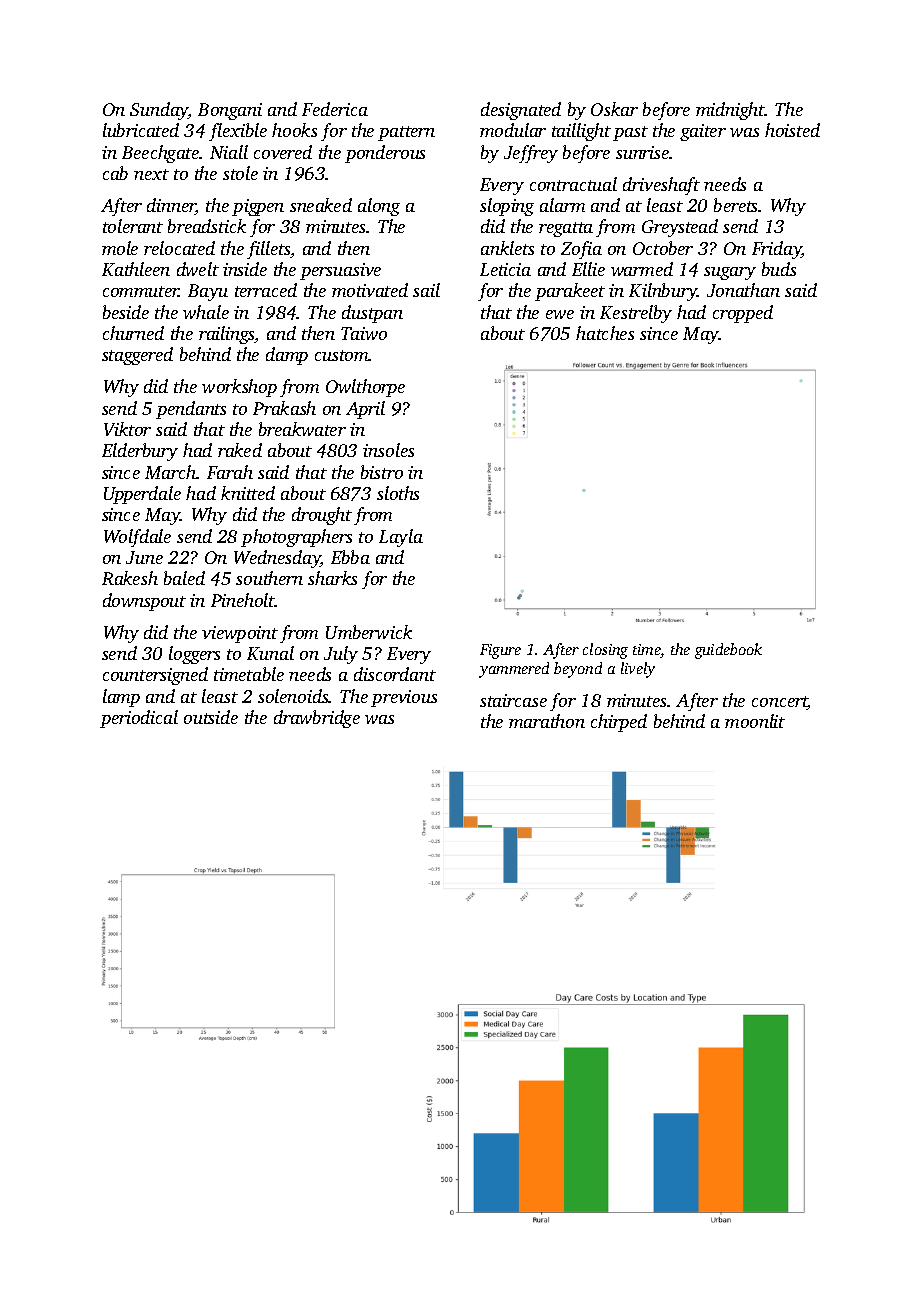  I want to click on Viktor, so click(127, 429).
